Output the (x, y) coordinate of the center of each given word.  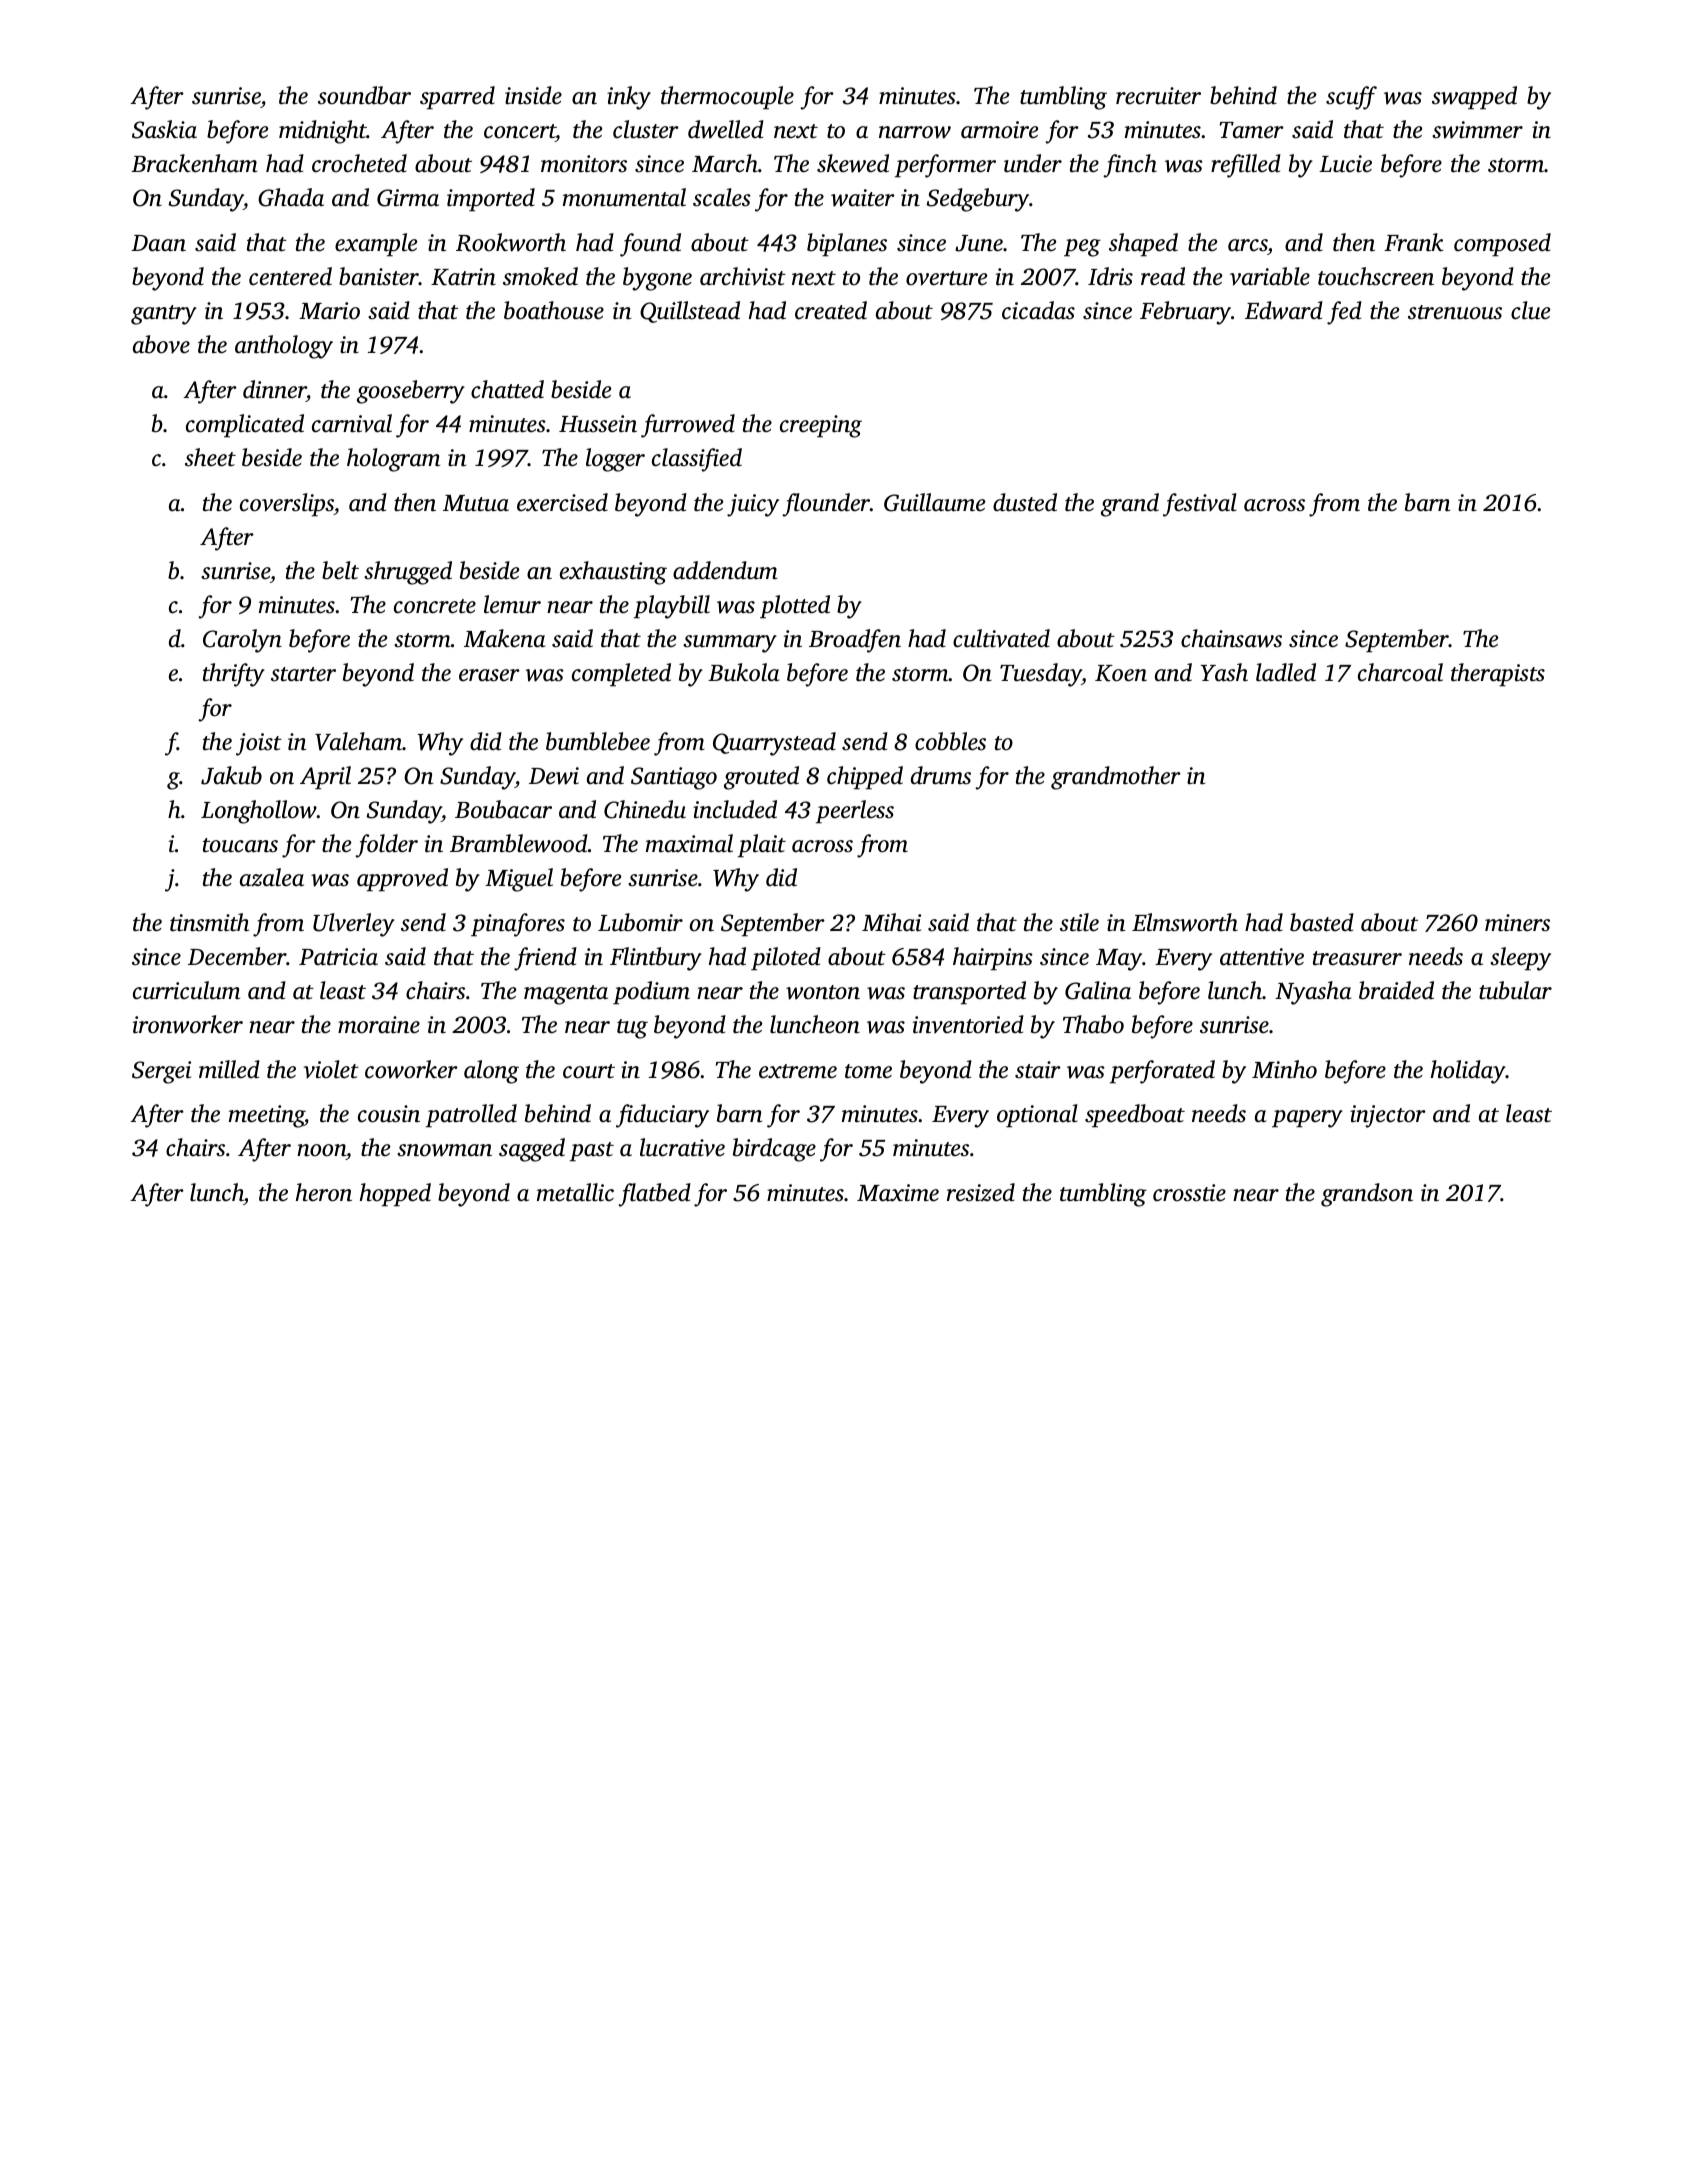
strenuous (1455, 312)
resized (981, 1192)
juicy (753, 505)
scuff (1351, 98)
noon (321, 1152)
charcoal (1400, 672)
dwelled (726, 129)
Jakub (231, 775)
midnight (323, 132)
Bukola (743, 672)
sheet (210, 457)
